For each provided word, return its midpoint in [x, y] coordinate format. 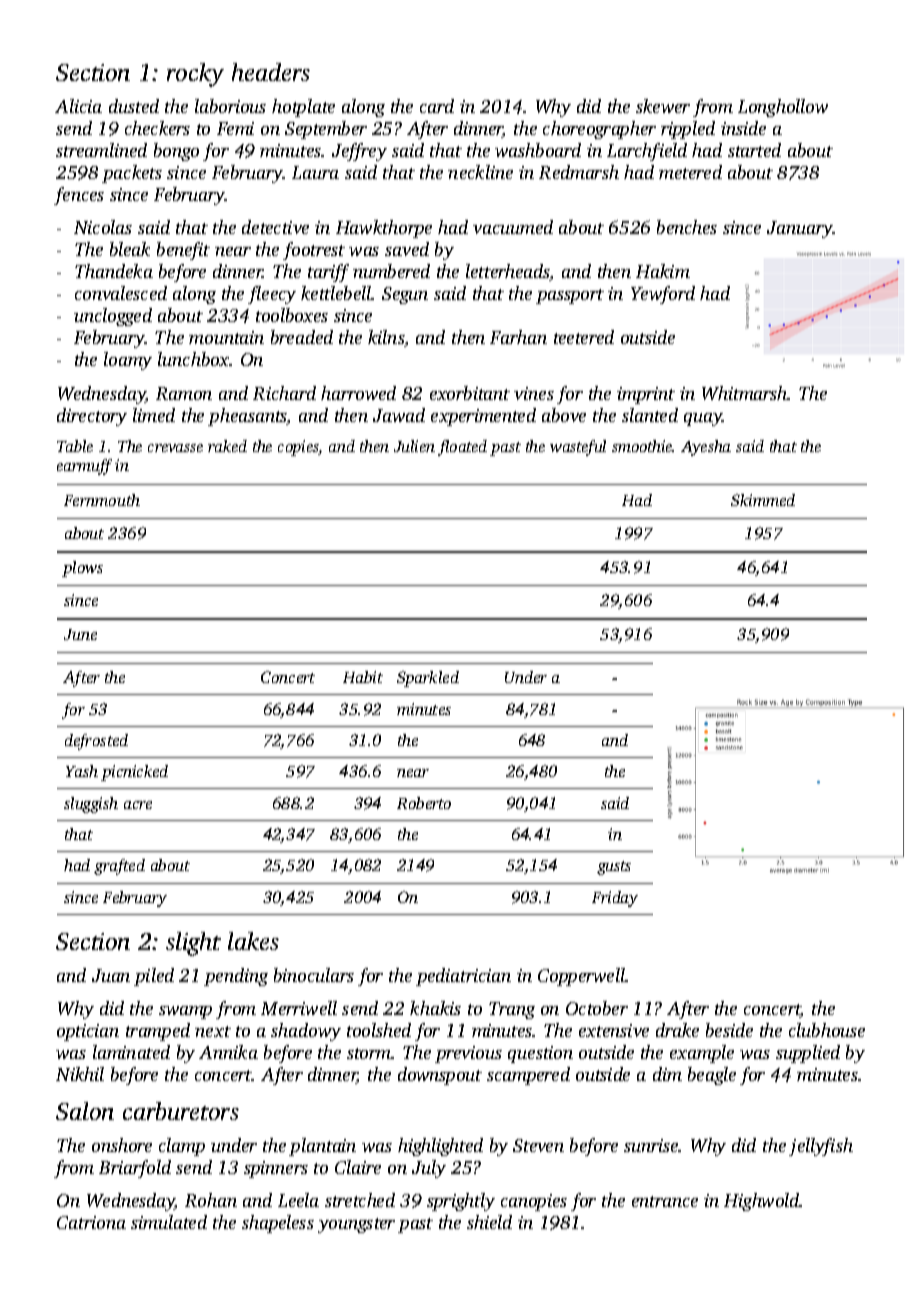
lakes [253, 941]
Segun [405, 295]
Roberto [424, 803]
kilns [386, 337]
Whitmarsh [745, 393]
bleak [130, 249]
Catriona [91, 1222]
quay [703, 419]
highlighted [440, 1147]
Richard [284, 393]
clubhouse [827, 1030]
